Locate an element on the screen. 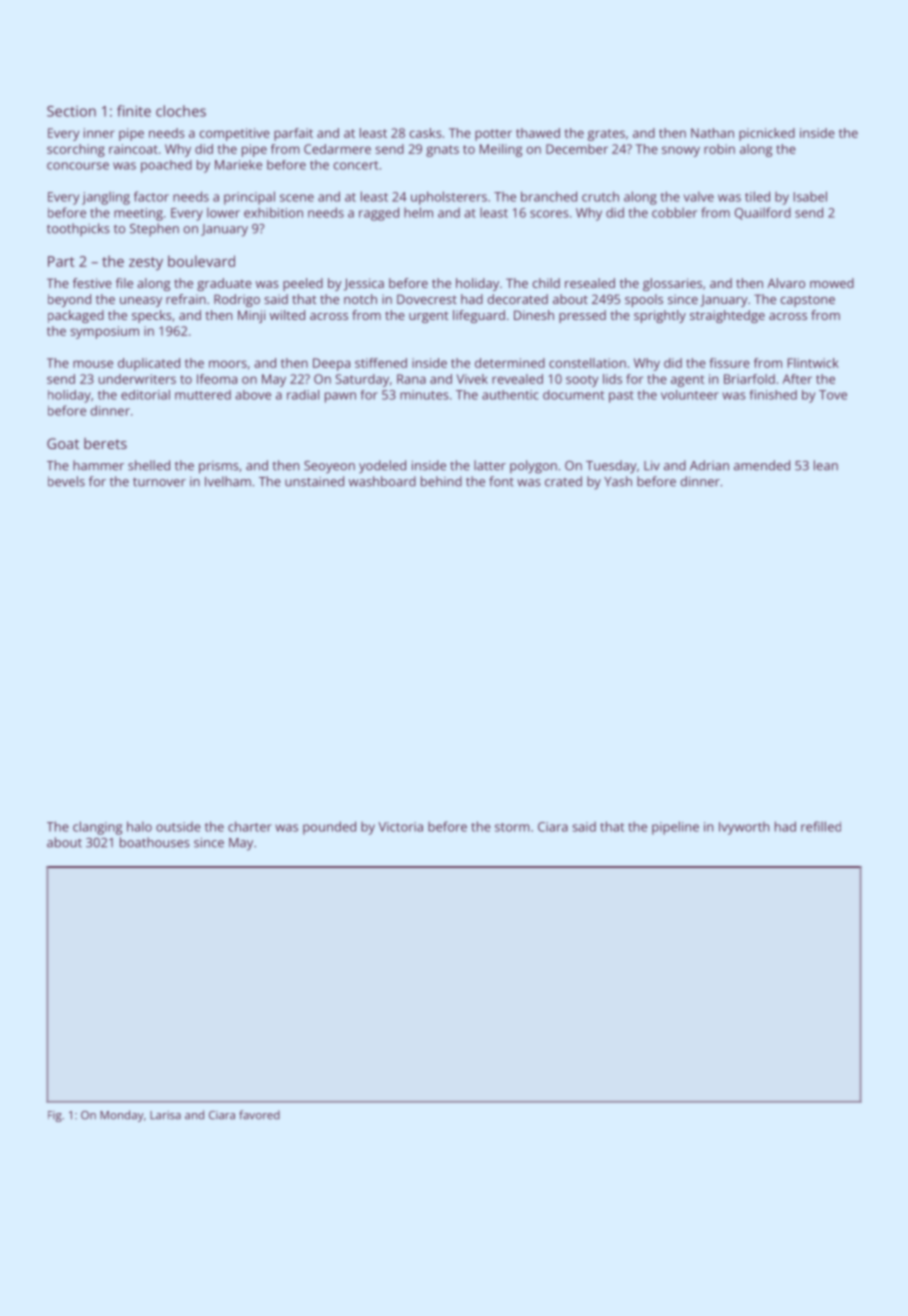 The width and height of the screenshot is (908, 1316). Ivelham is located at coordinates (228, 481).
